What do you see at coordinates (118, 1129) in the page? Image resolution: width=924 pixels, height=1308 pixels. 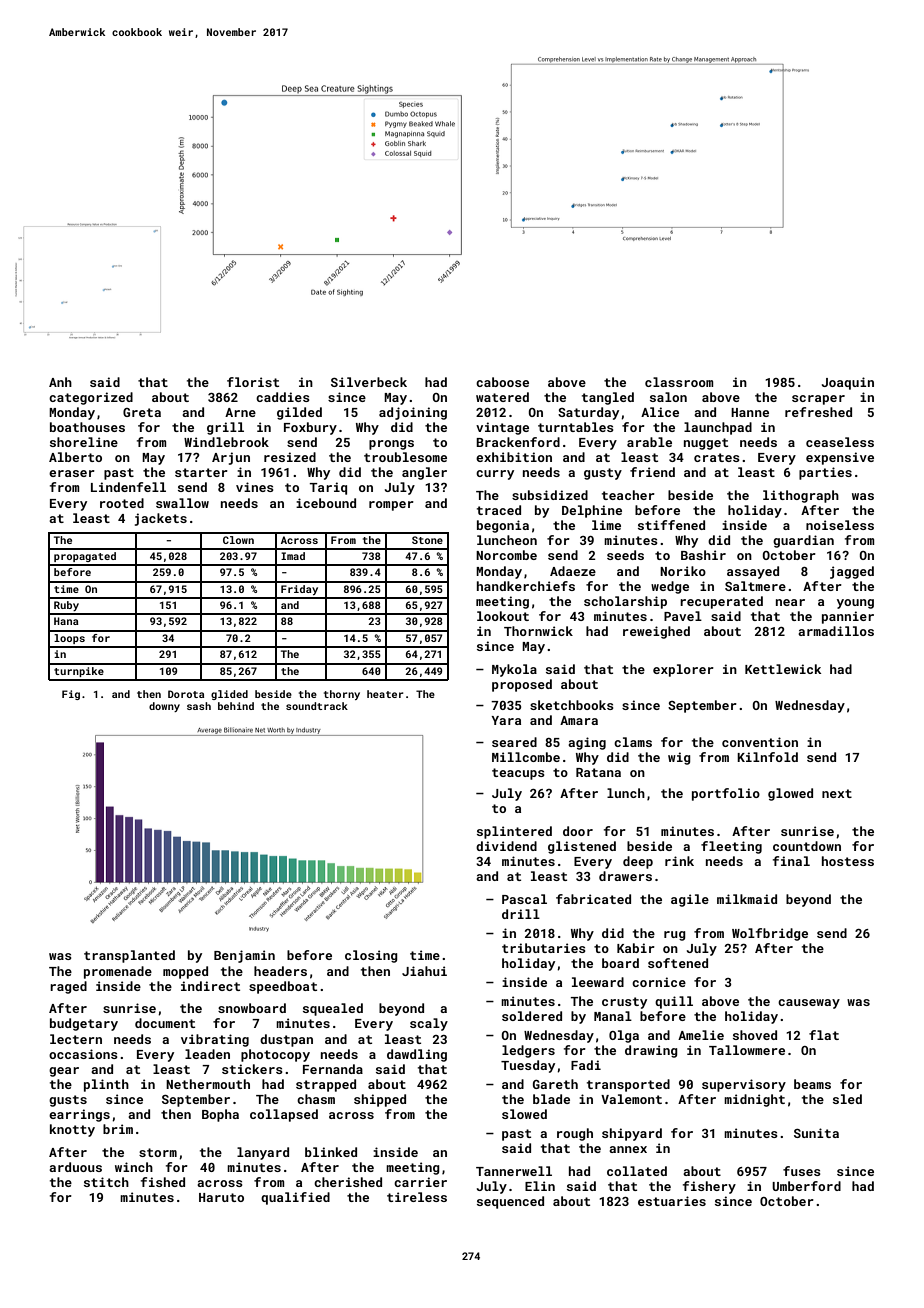 I see `brim` at bounding box center [118, 1129].
